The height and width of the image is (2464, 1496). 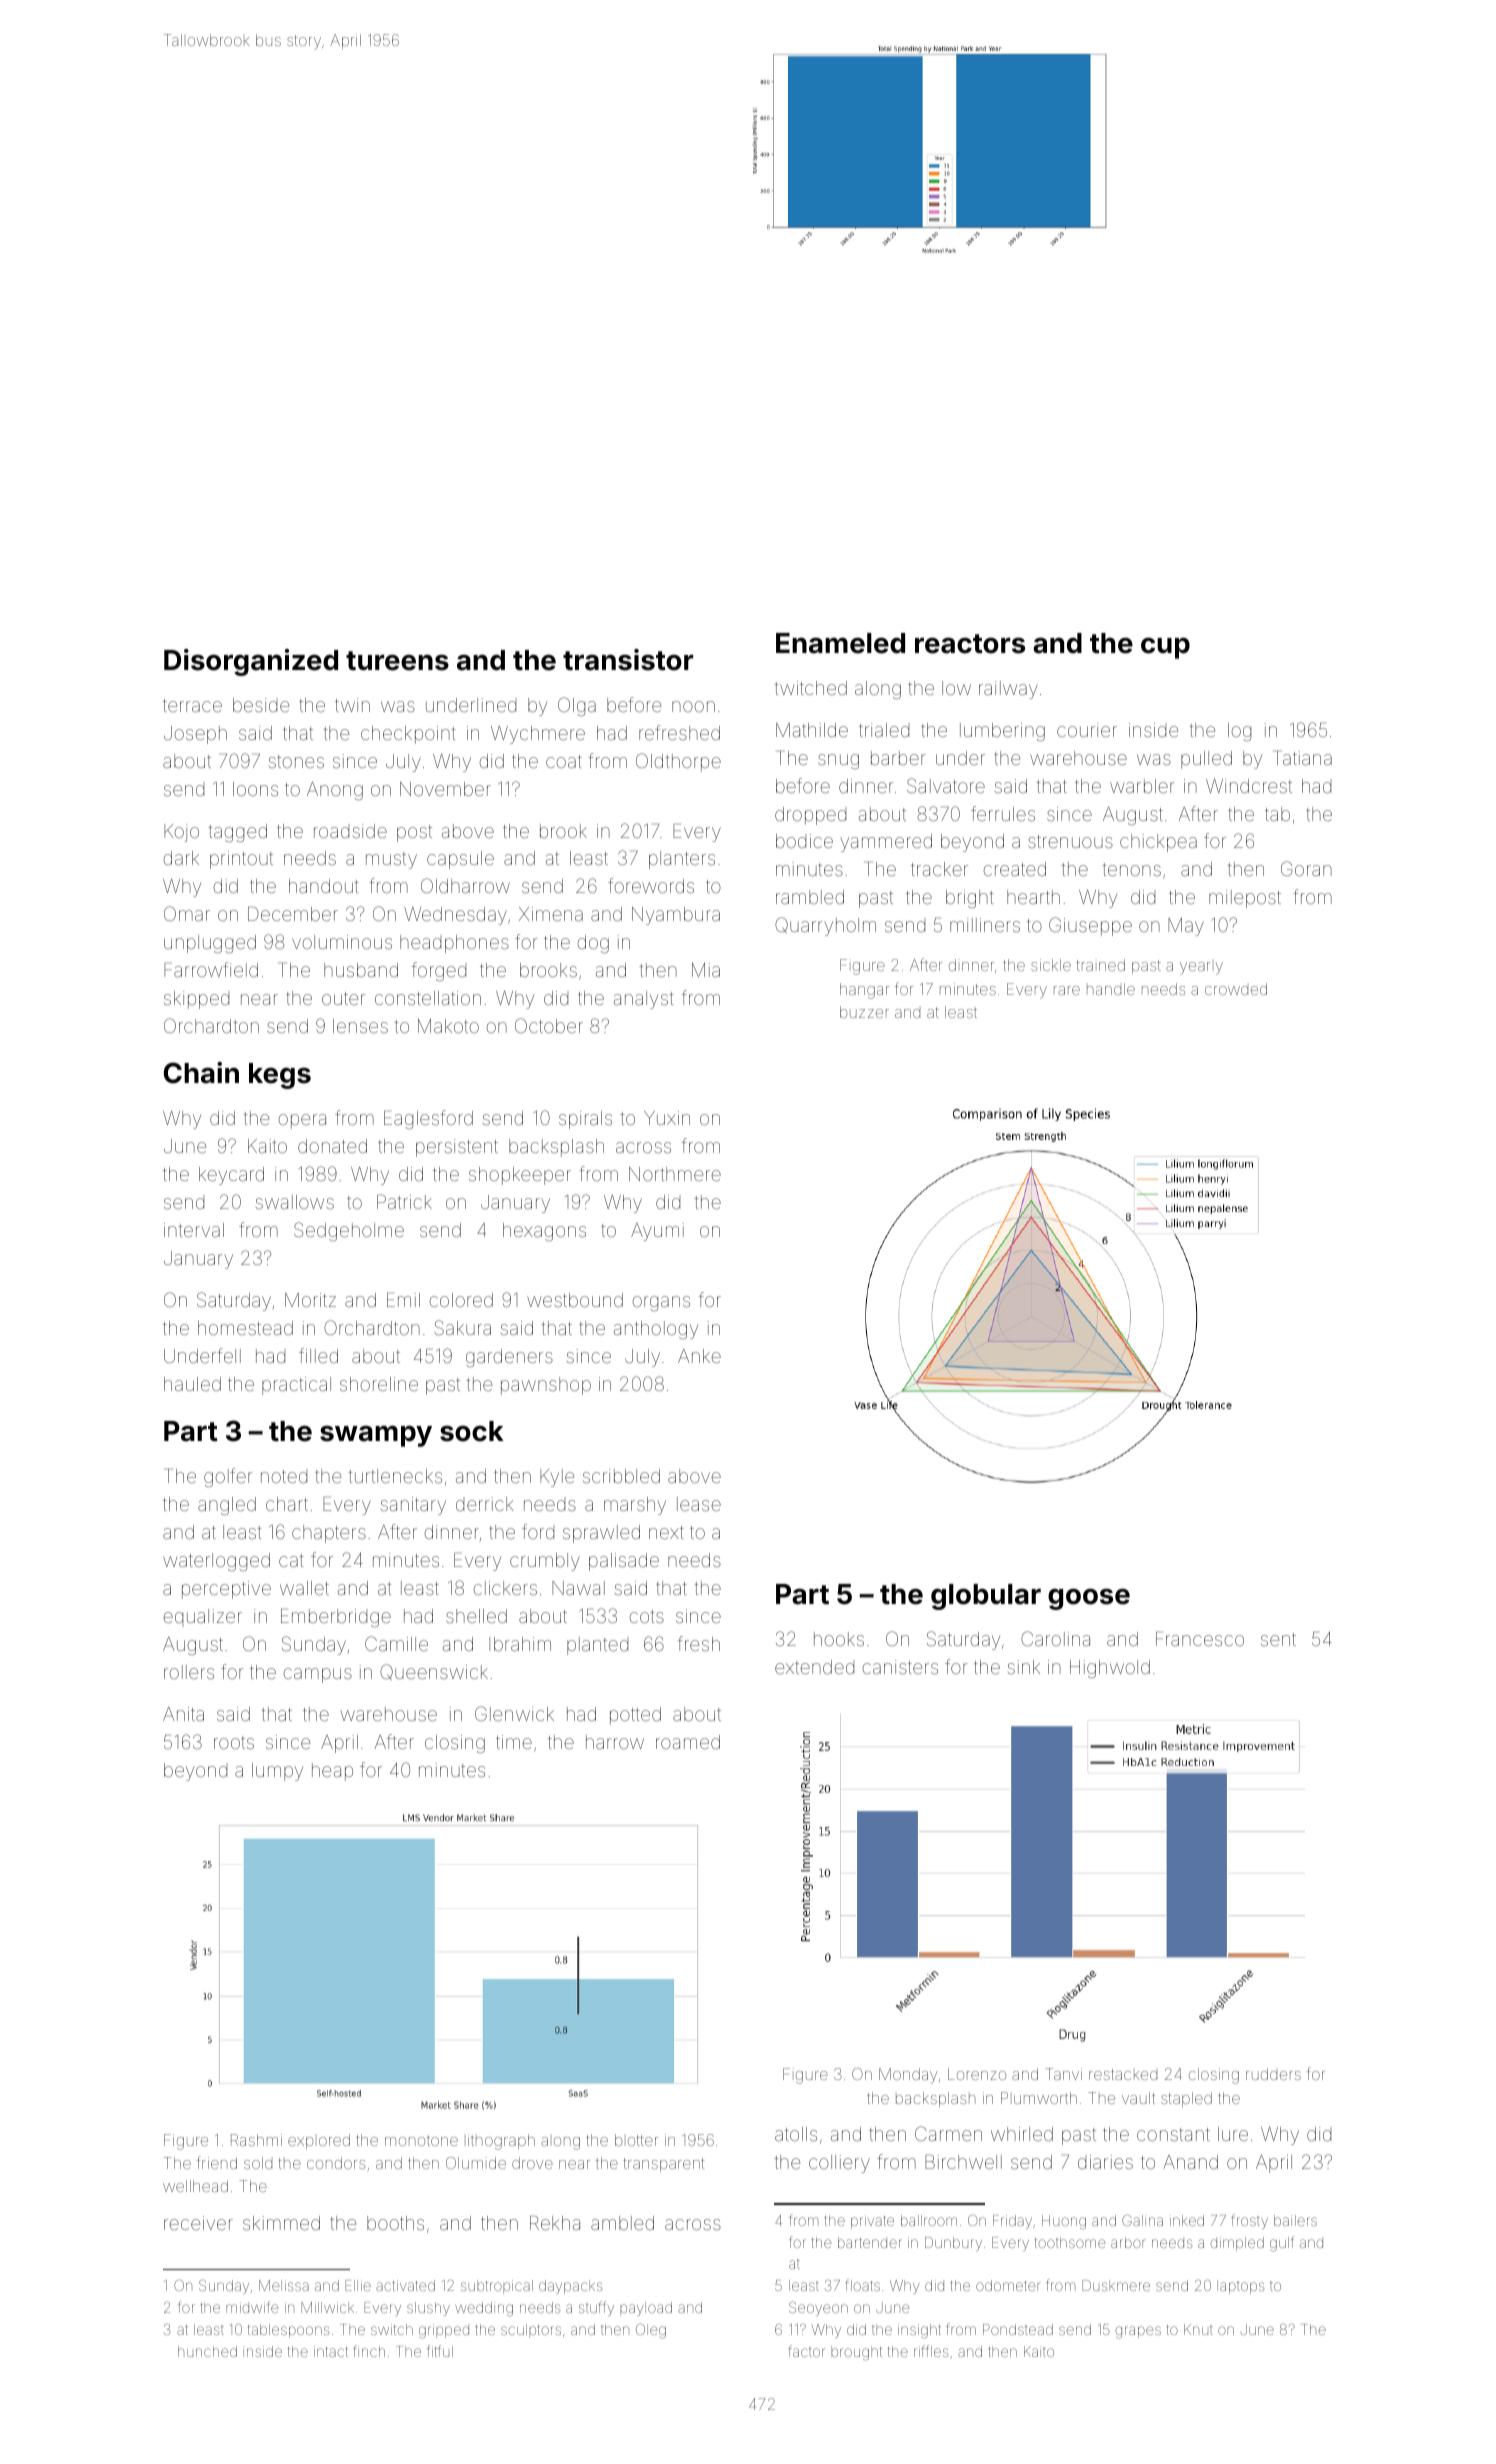 What do you see at coordinates (1110, 1669) in the image?
I see `Highwold` at bounding box center [1110, 1669].
